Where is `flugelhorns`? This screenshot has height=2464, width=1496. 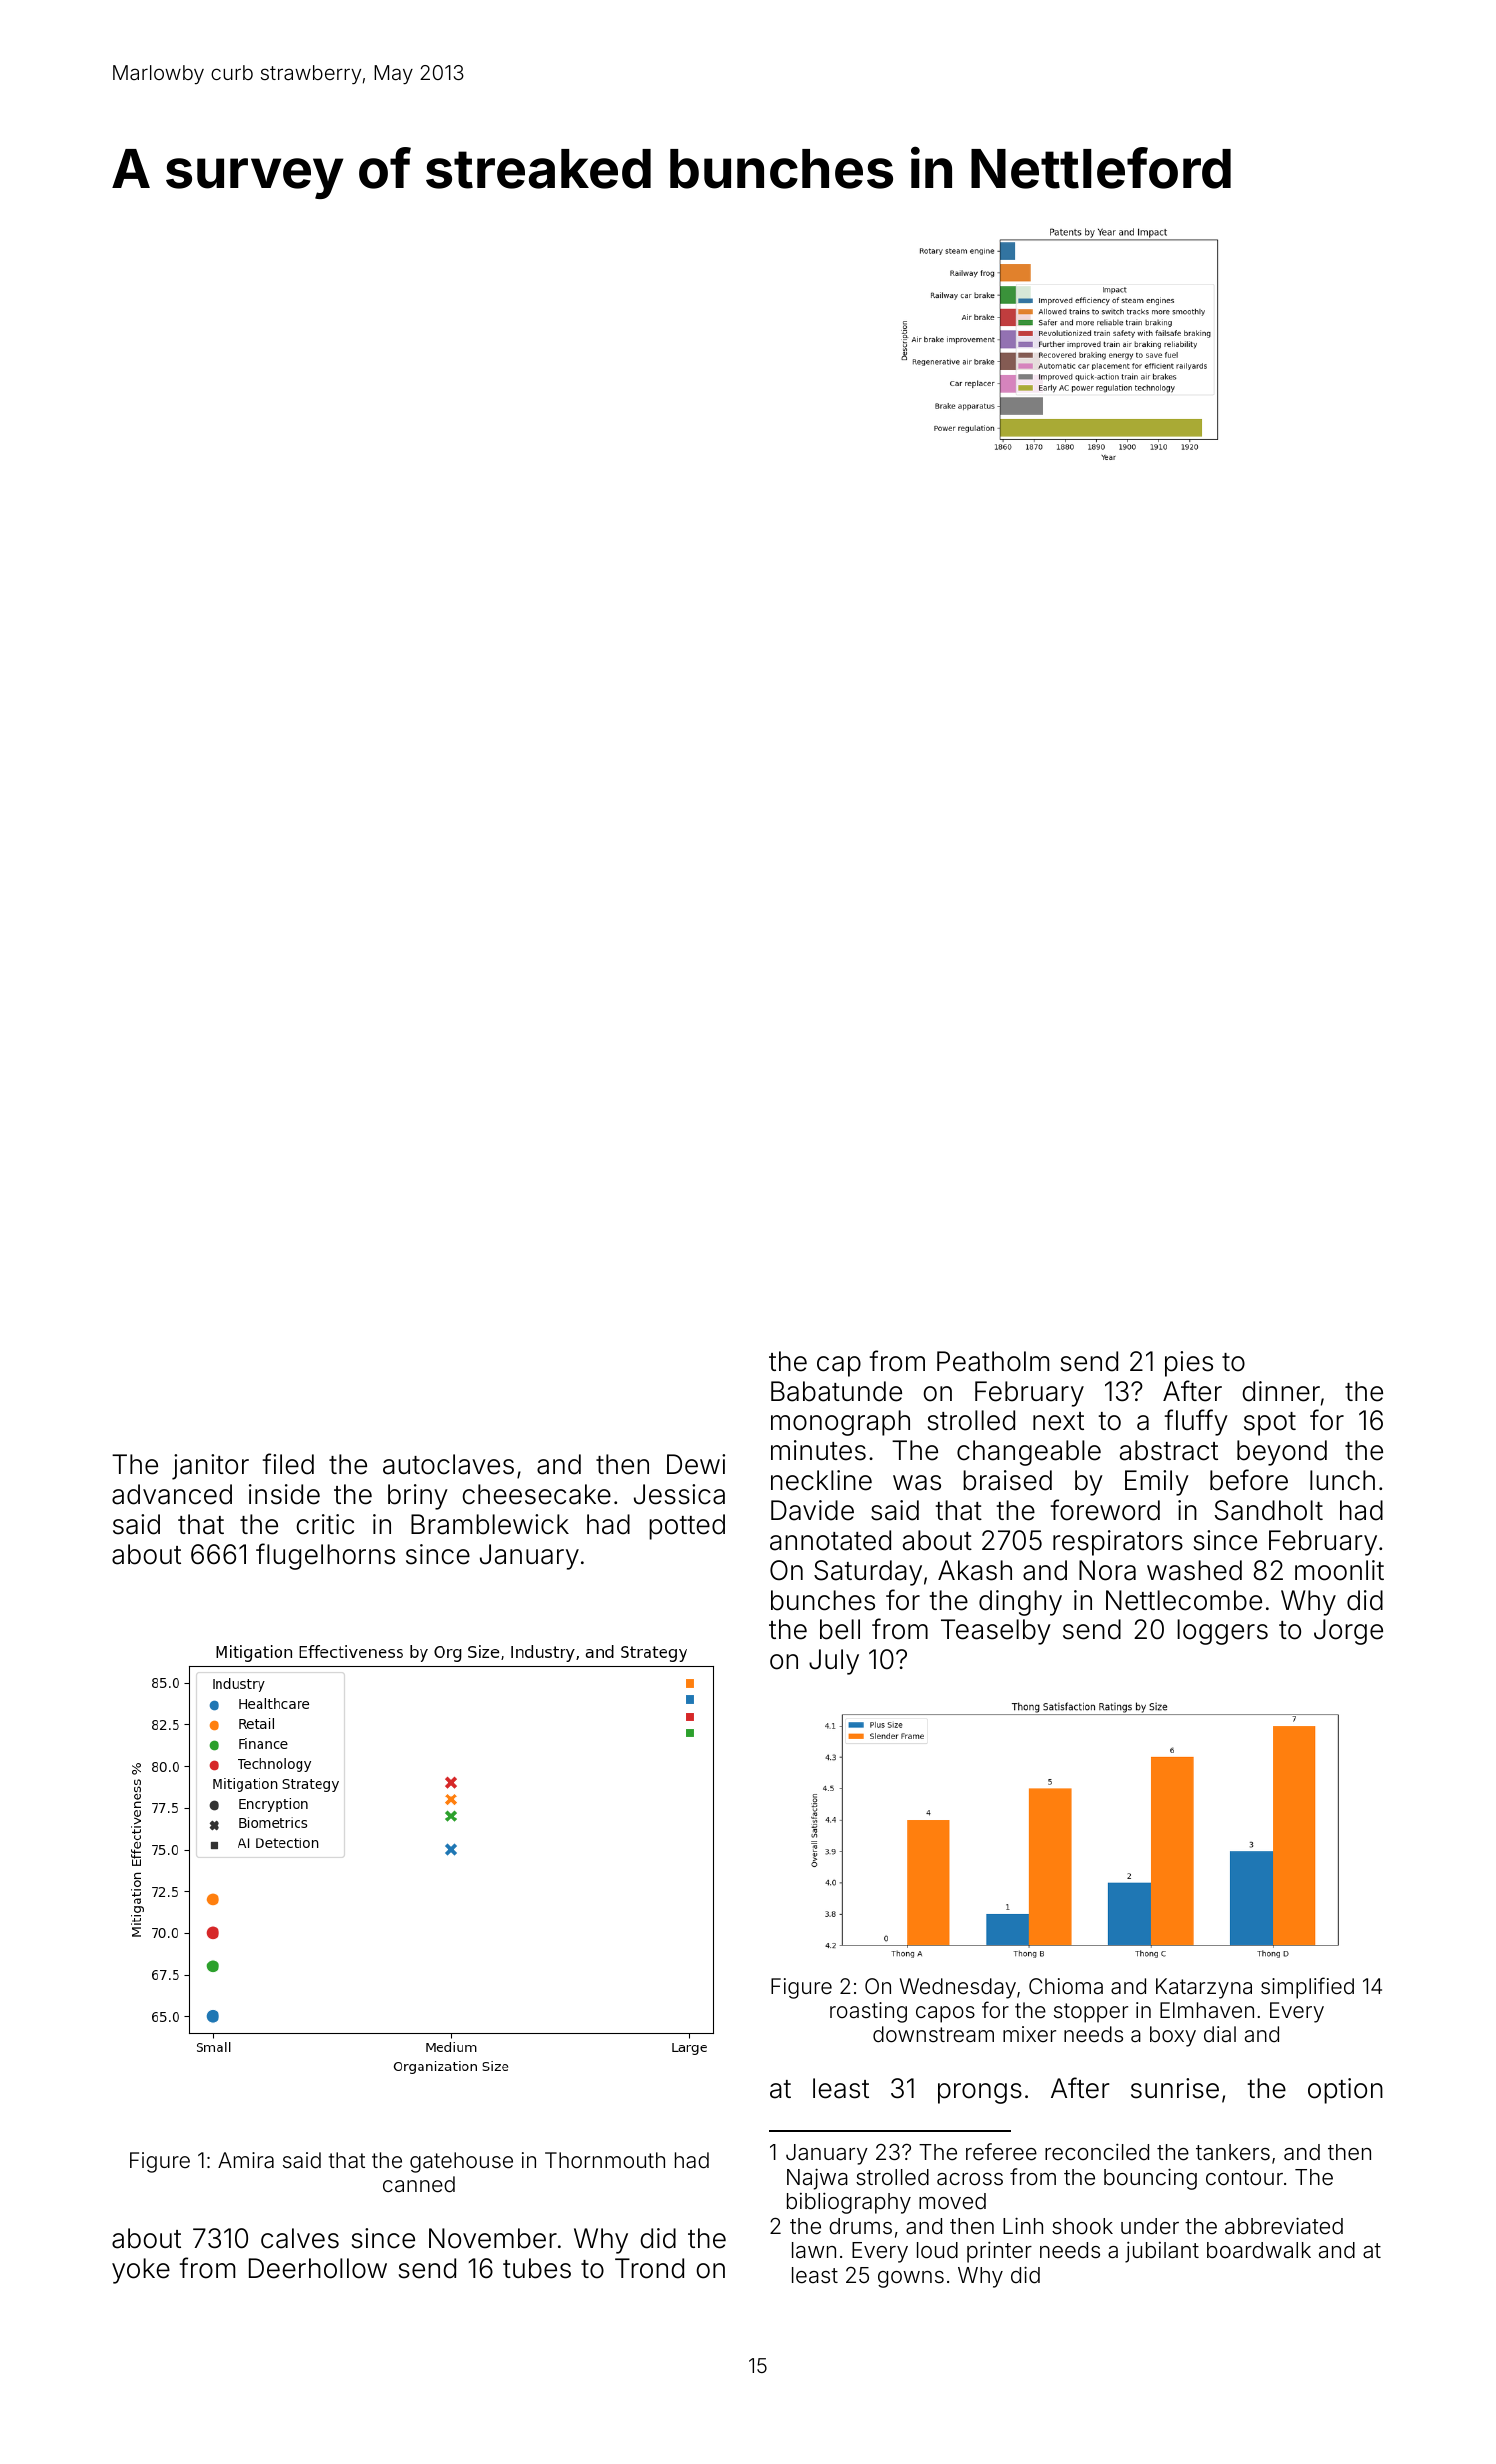 flugelhorns is located at coordinates (325, 1556).
